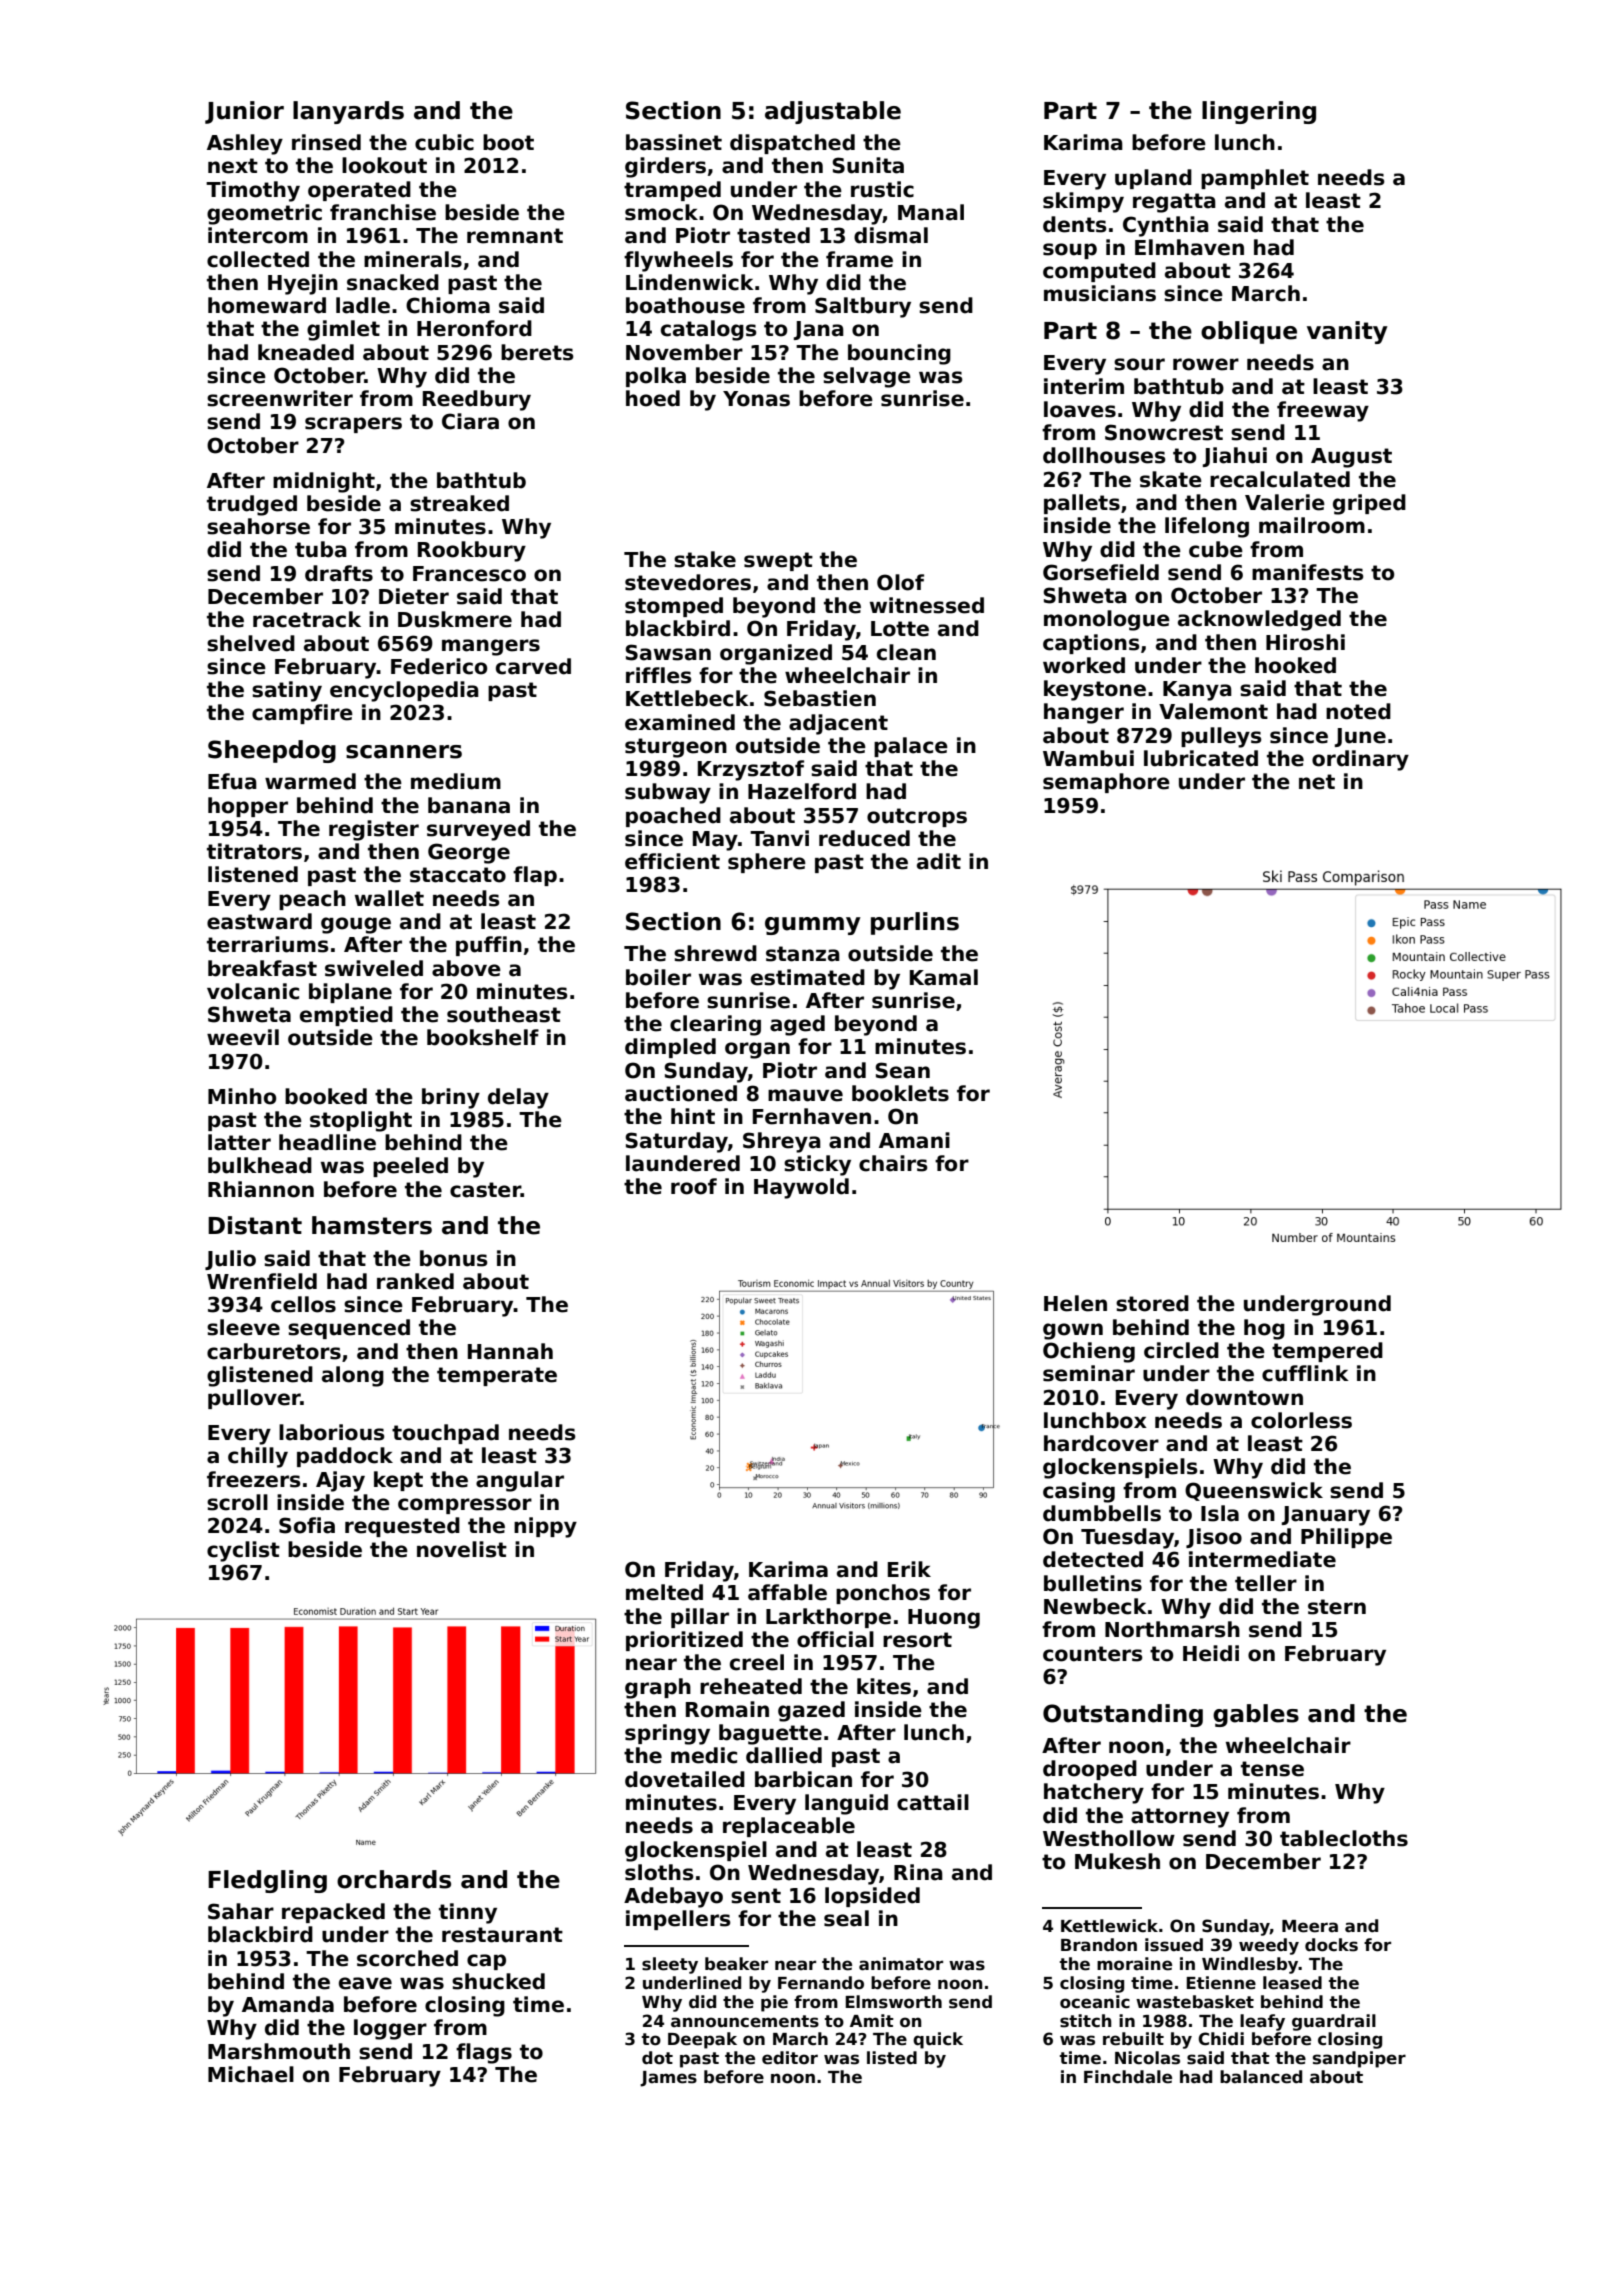 This document has width=1620, height=2292. I want to click on listed, so click(892, 2058).
